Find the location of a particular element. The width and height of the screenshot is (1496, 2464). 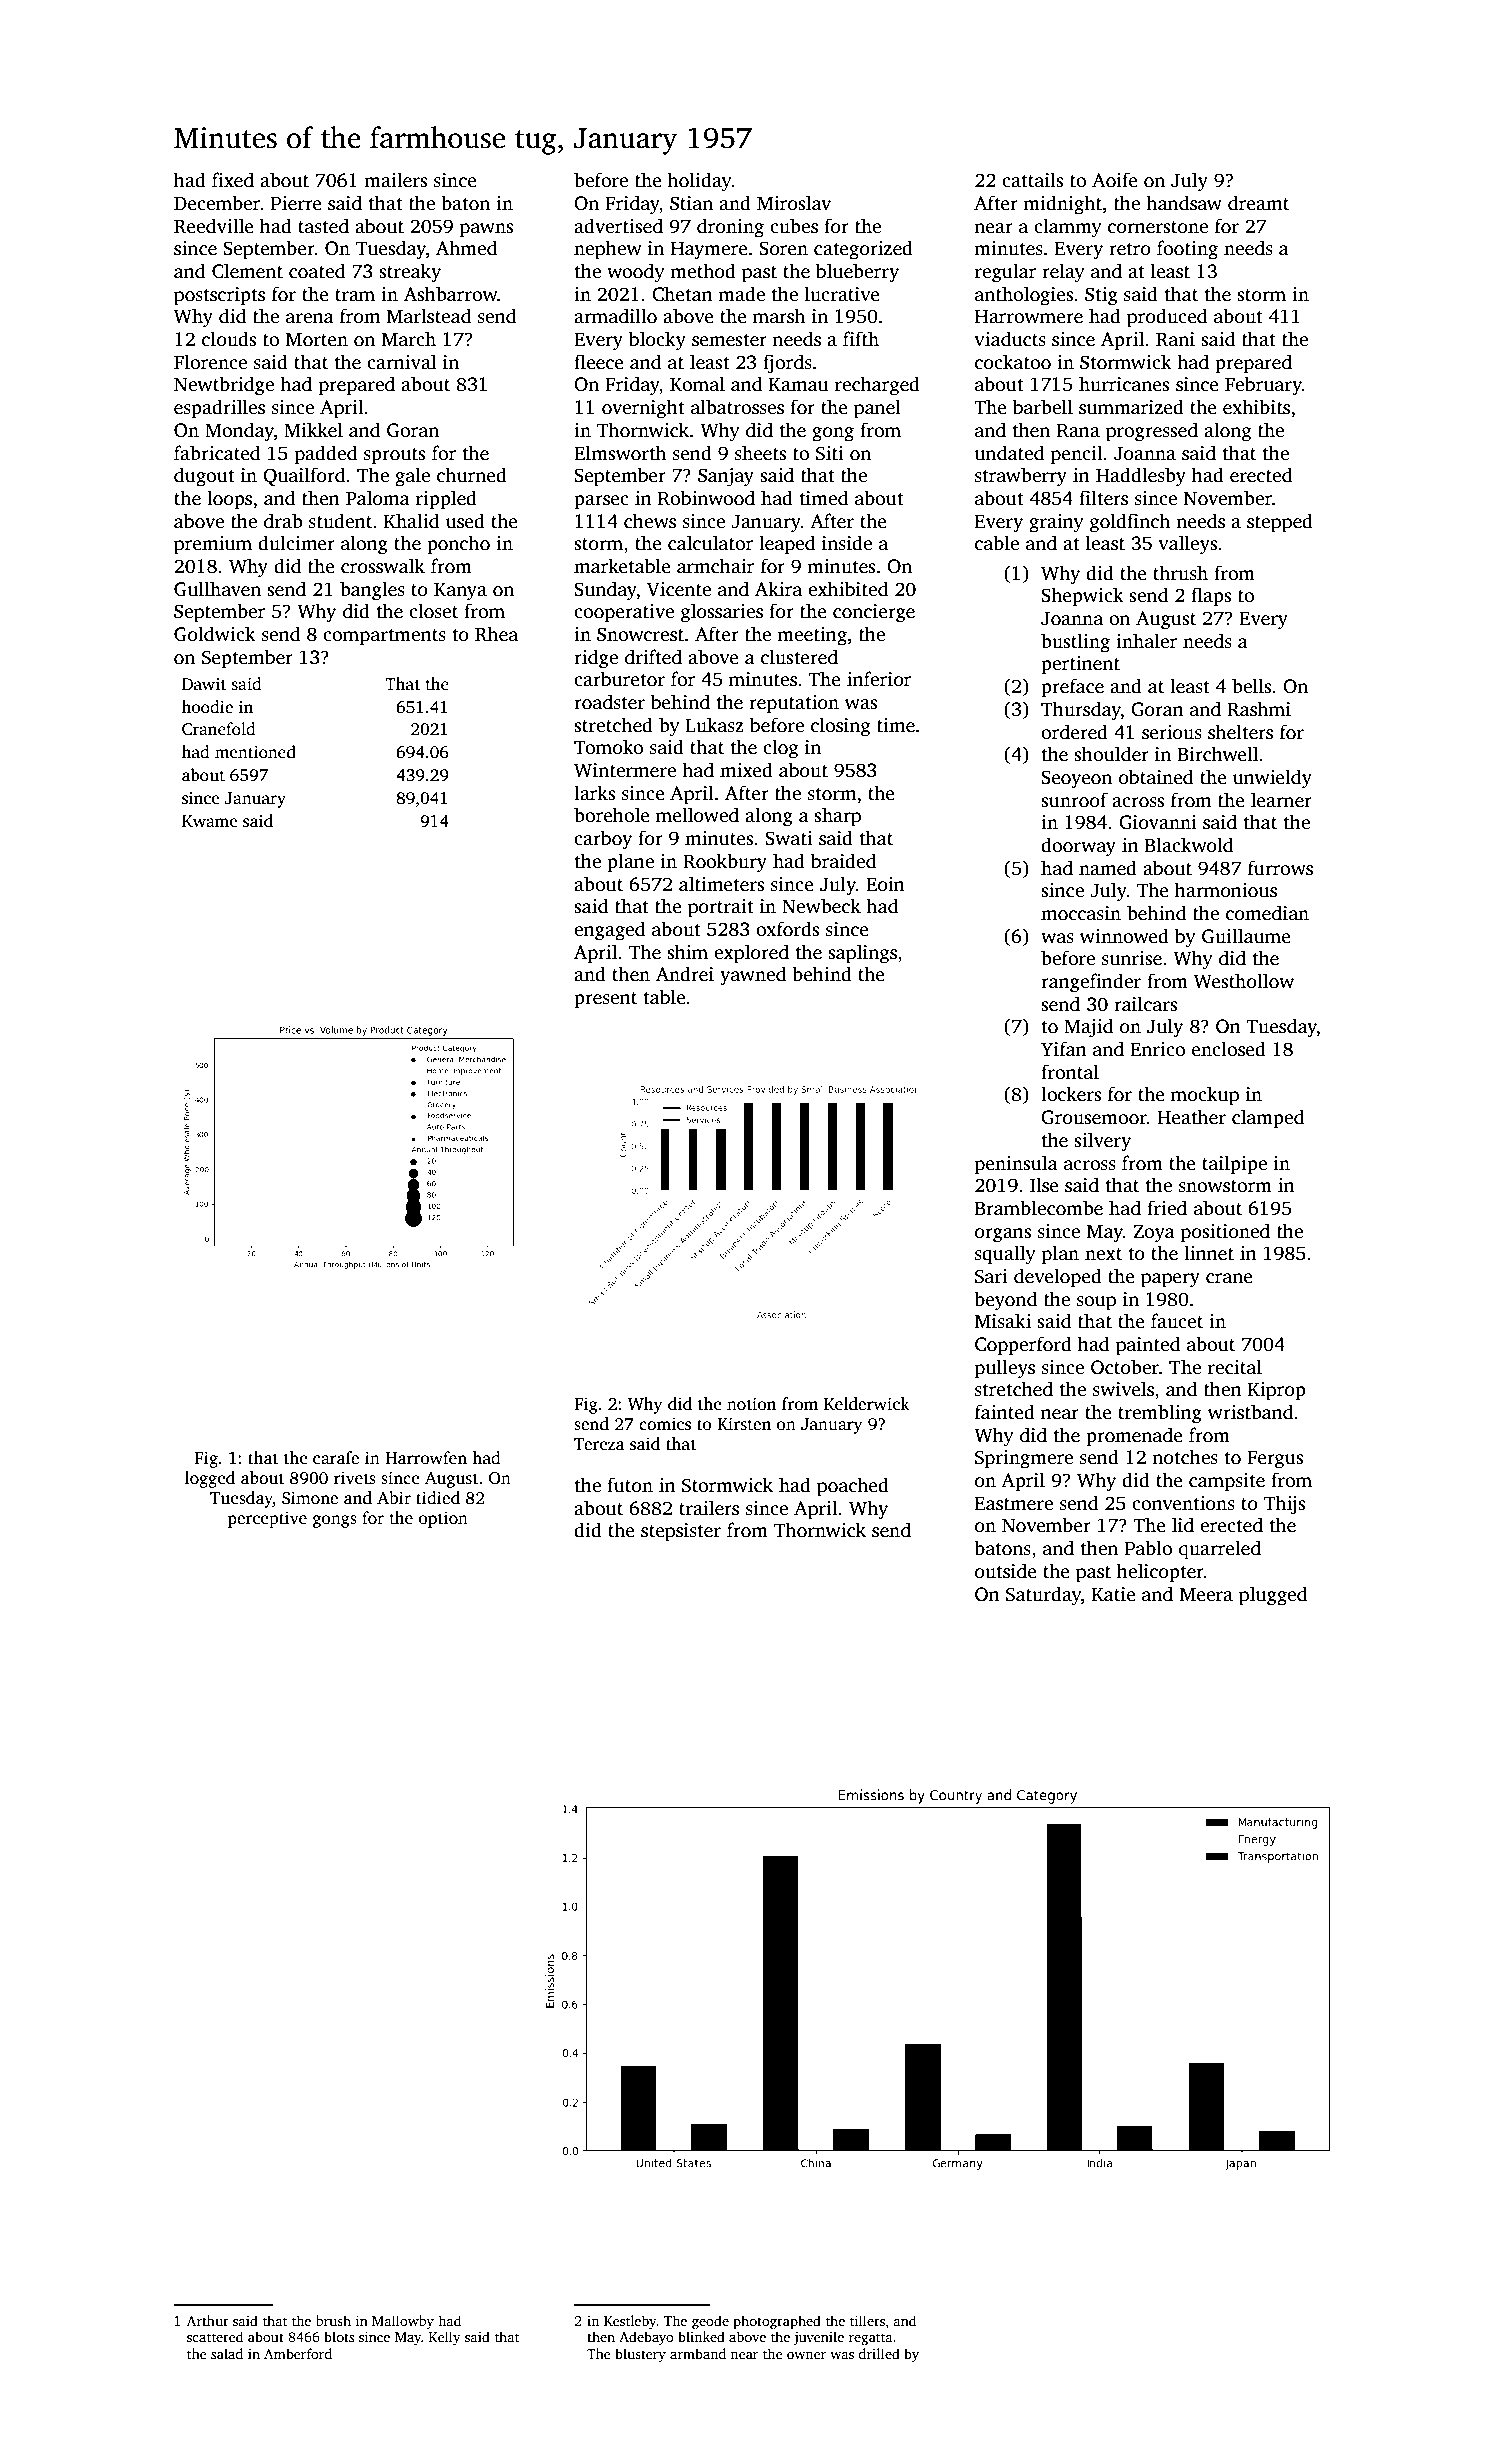

sunroof is located at coordinates (1074, 800).
